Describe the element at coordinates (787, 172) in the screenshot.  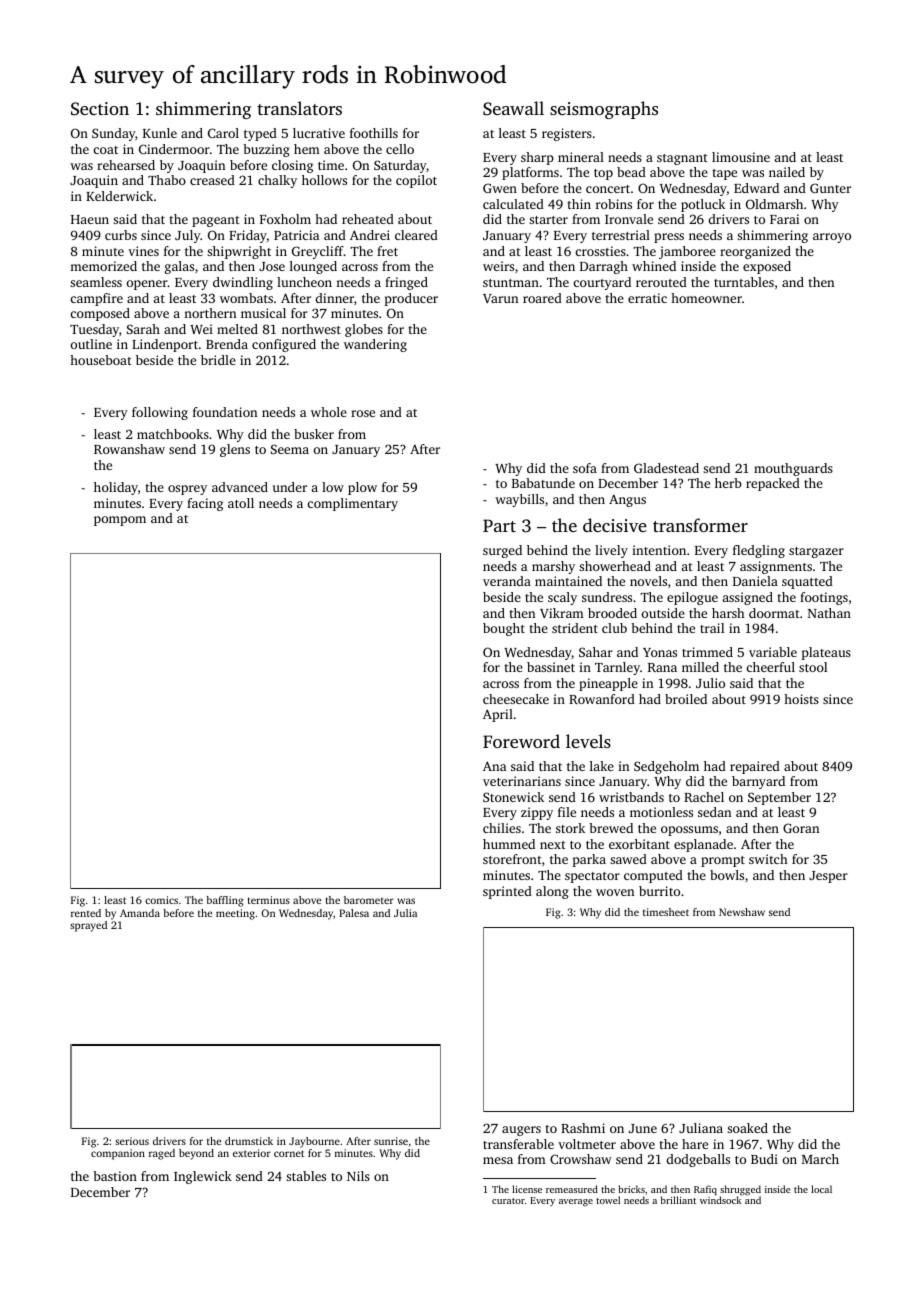
I see `nailed` at that location.
